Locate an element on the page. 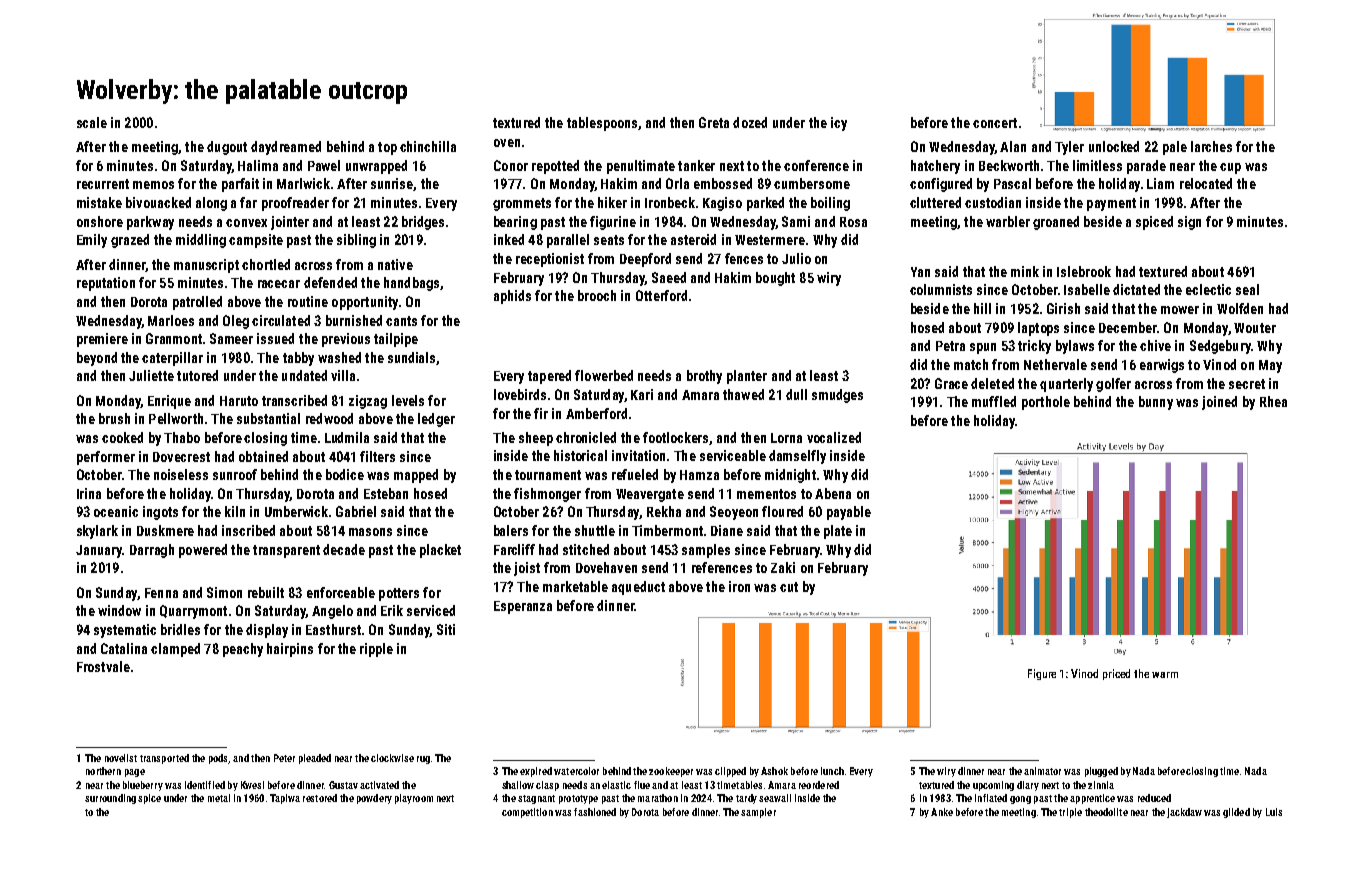 This image has height=887, width=1372. warm is located at coordinates (1165, 675).
